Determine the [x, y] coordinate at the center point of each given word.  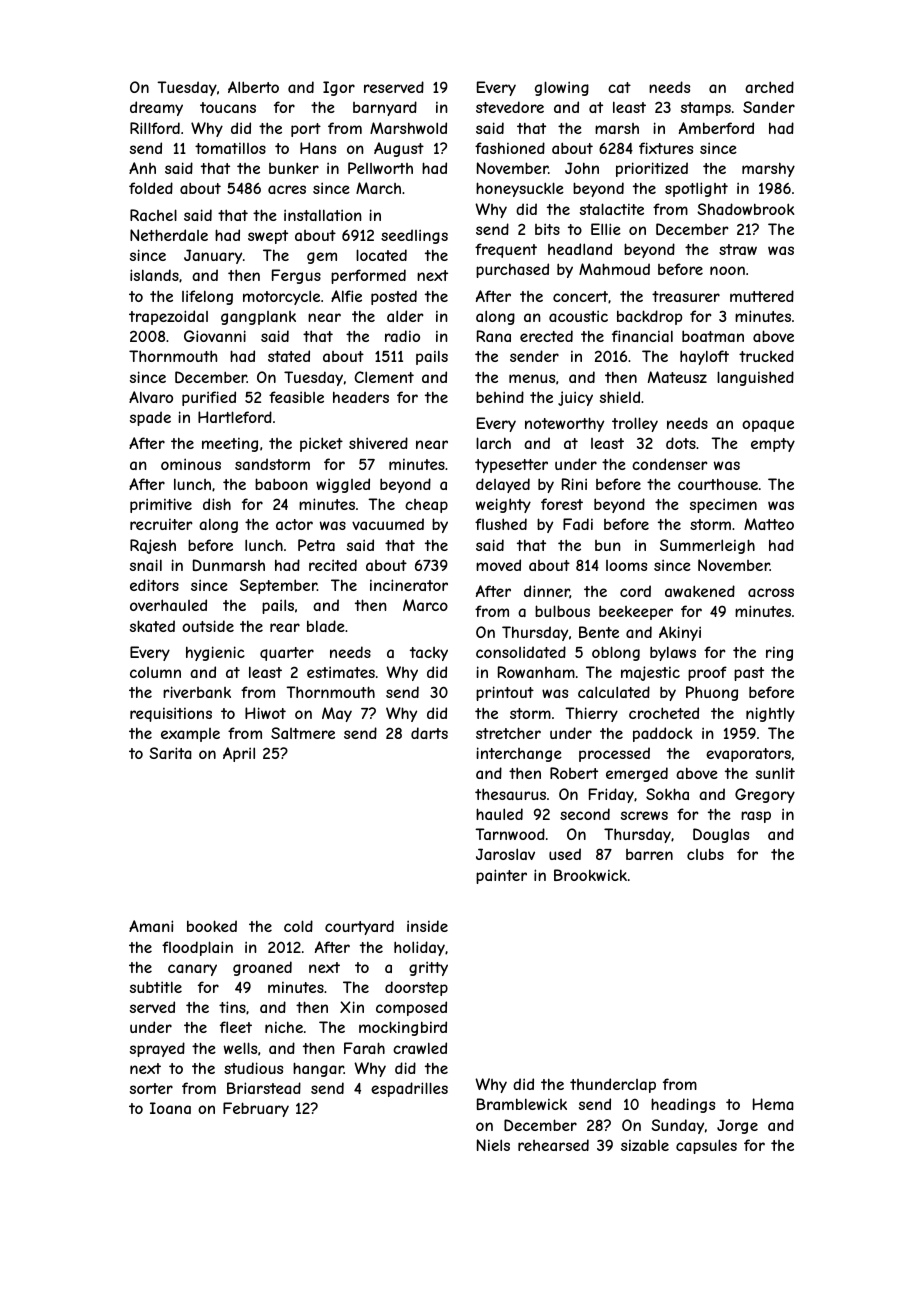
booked [212, 926]
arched [769, 87]
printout [505, 693]
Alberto [253, 87]
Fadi [578, 524]
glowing [562, 88]
